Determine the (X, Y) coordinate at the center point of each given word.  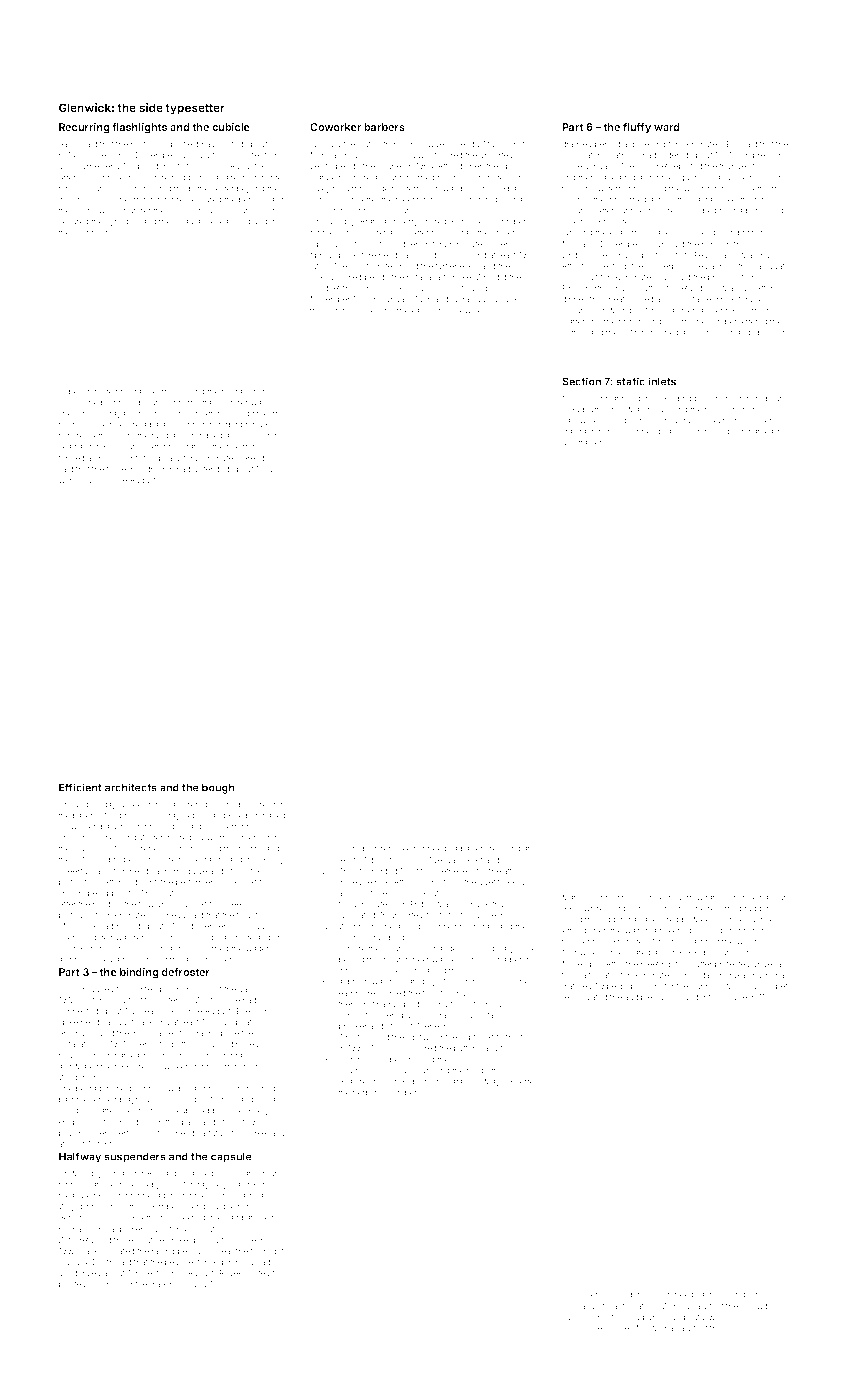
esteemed (483, 1004)
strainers (590, 442)
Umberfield (178, 143)
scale (246, 1240)
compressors (760, 156)
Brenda (256, 458)
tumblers (504, 144)
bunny (702, 987)
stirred (750, 897)
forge (116, 469)
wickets (177, 1066)
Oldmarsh (156, 469)
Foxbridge (683, 399)
